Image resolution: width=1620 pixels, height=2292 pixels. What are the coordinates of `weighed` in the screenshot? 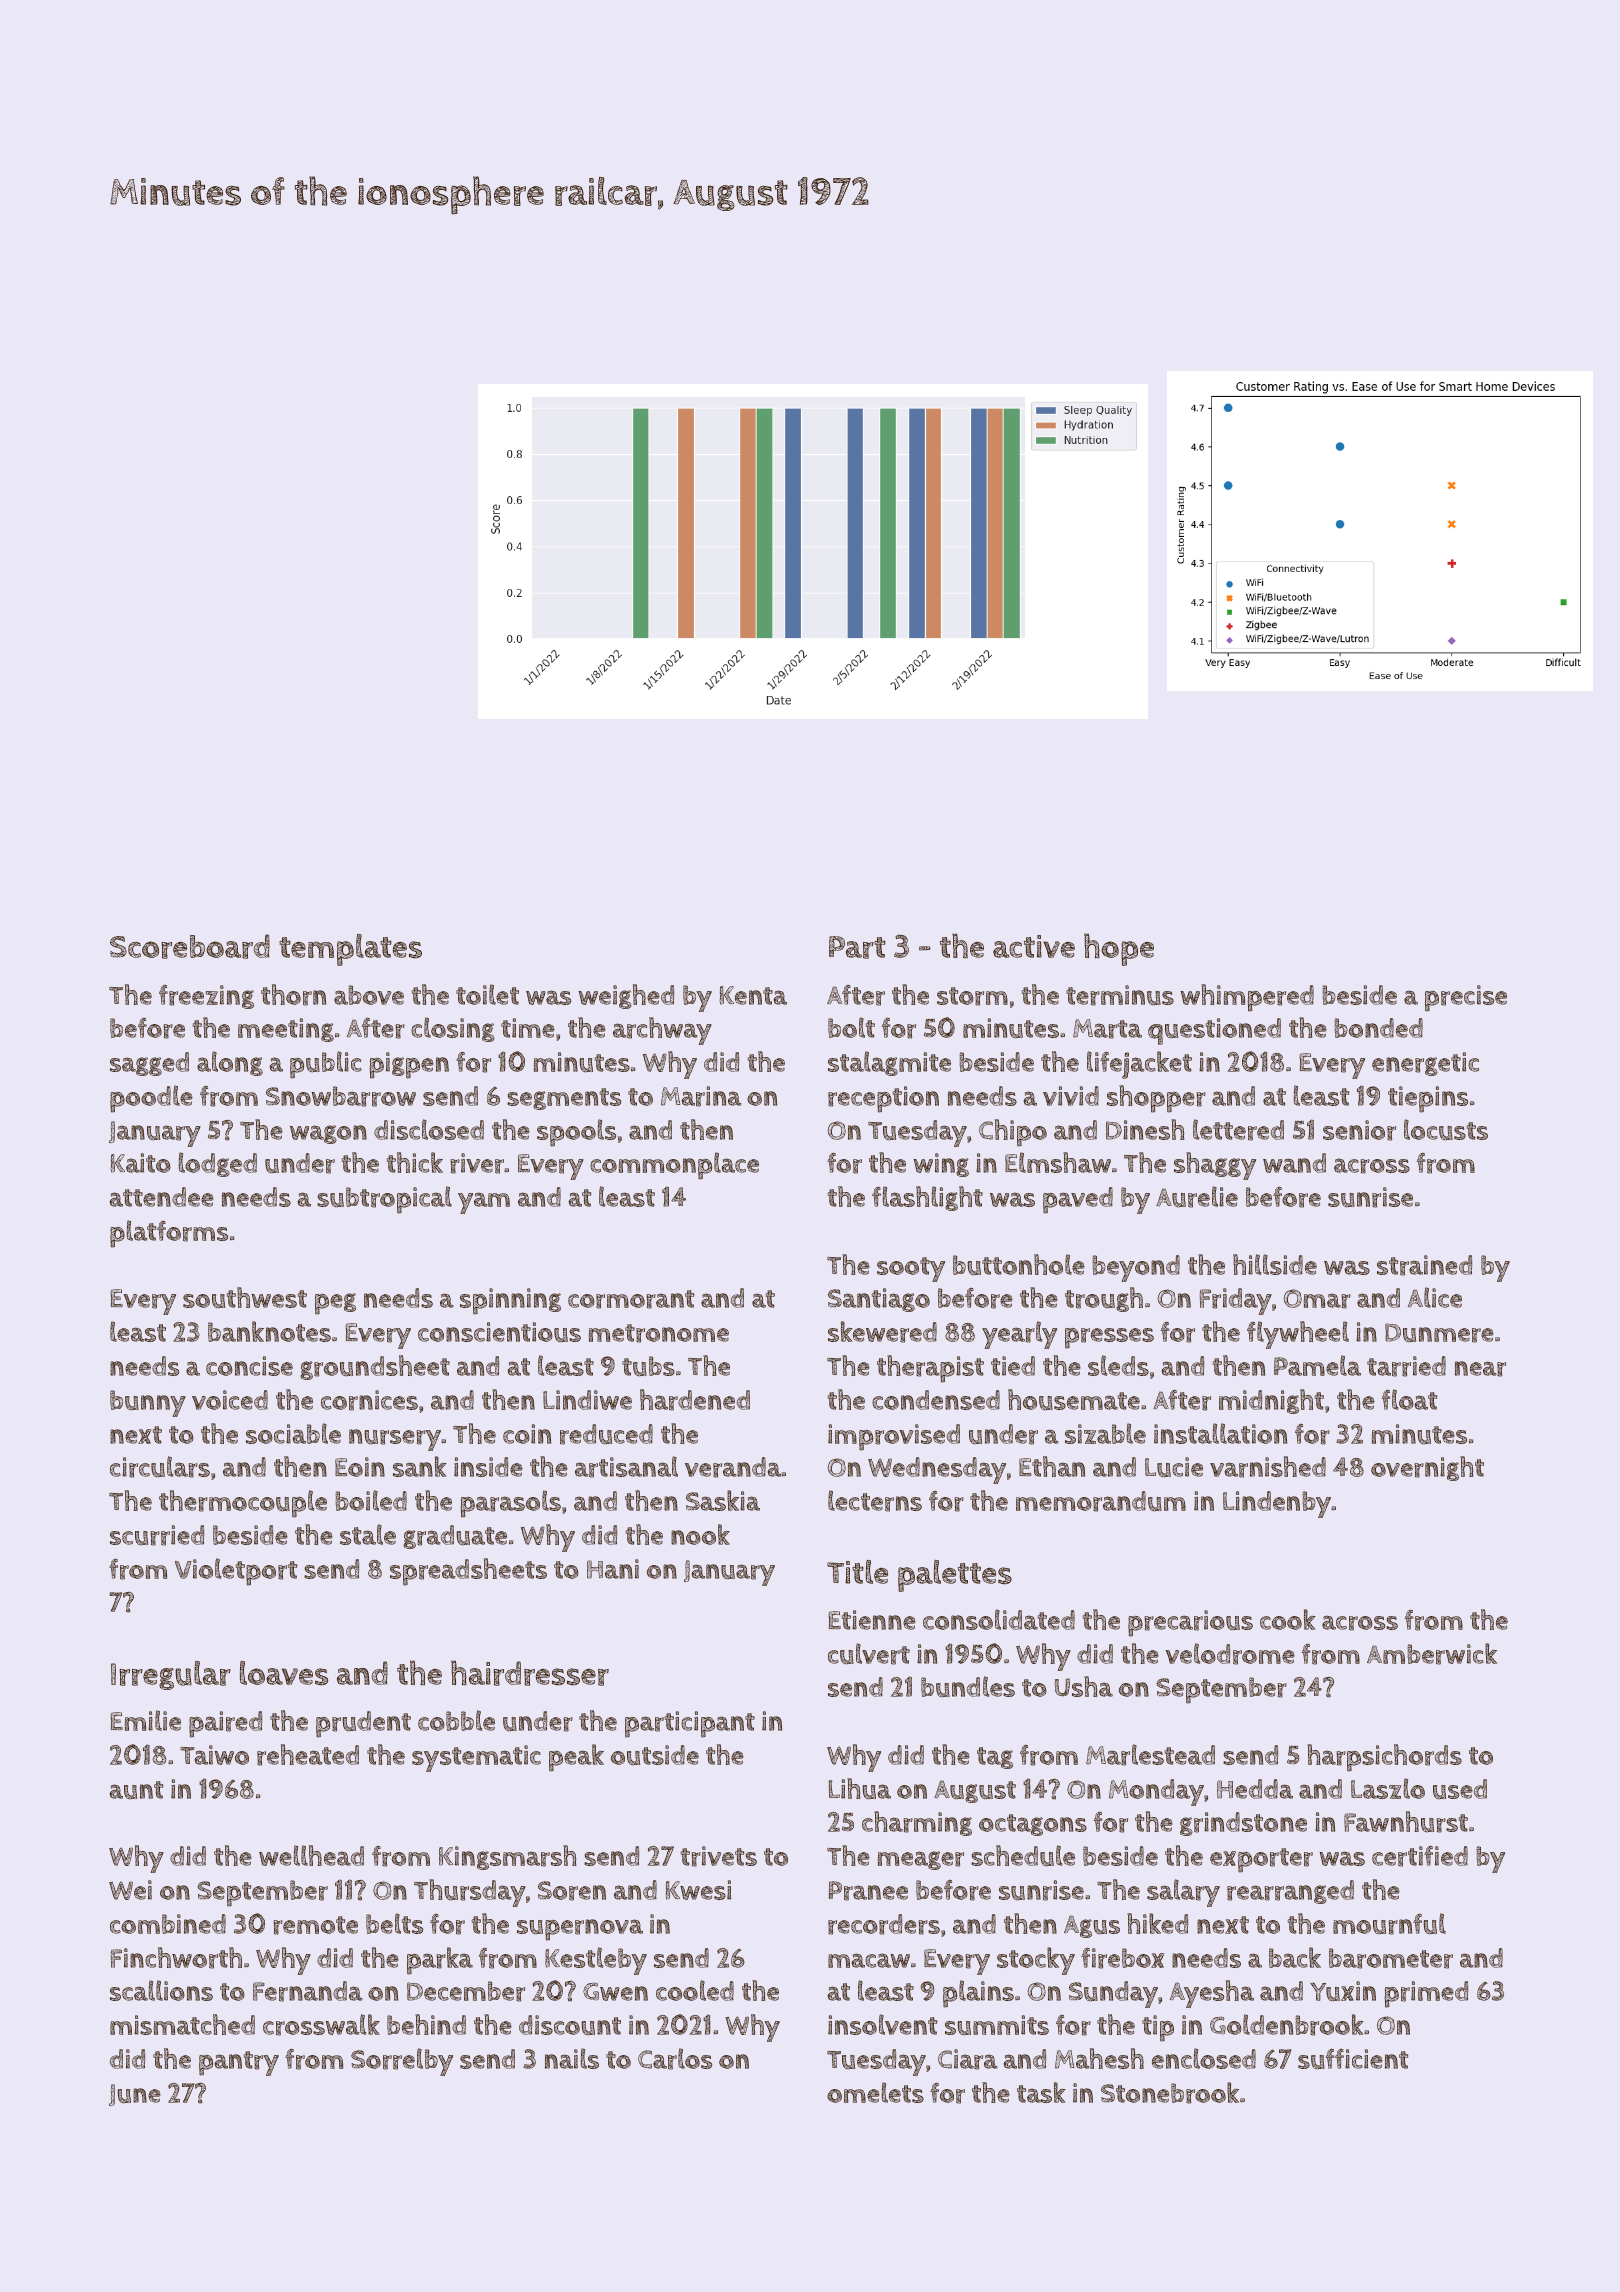 It's located at (626, 996).
